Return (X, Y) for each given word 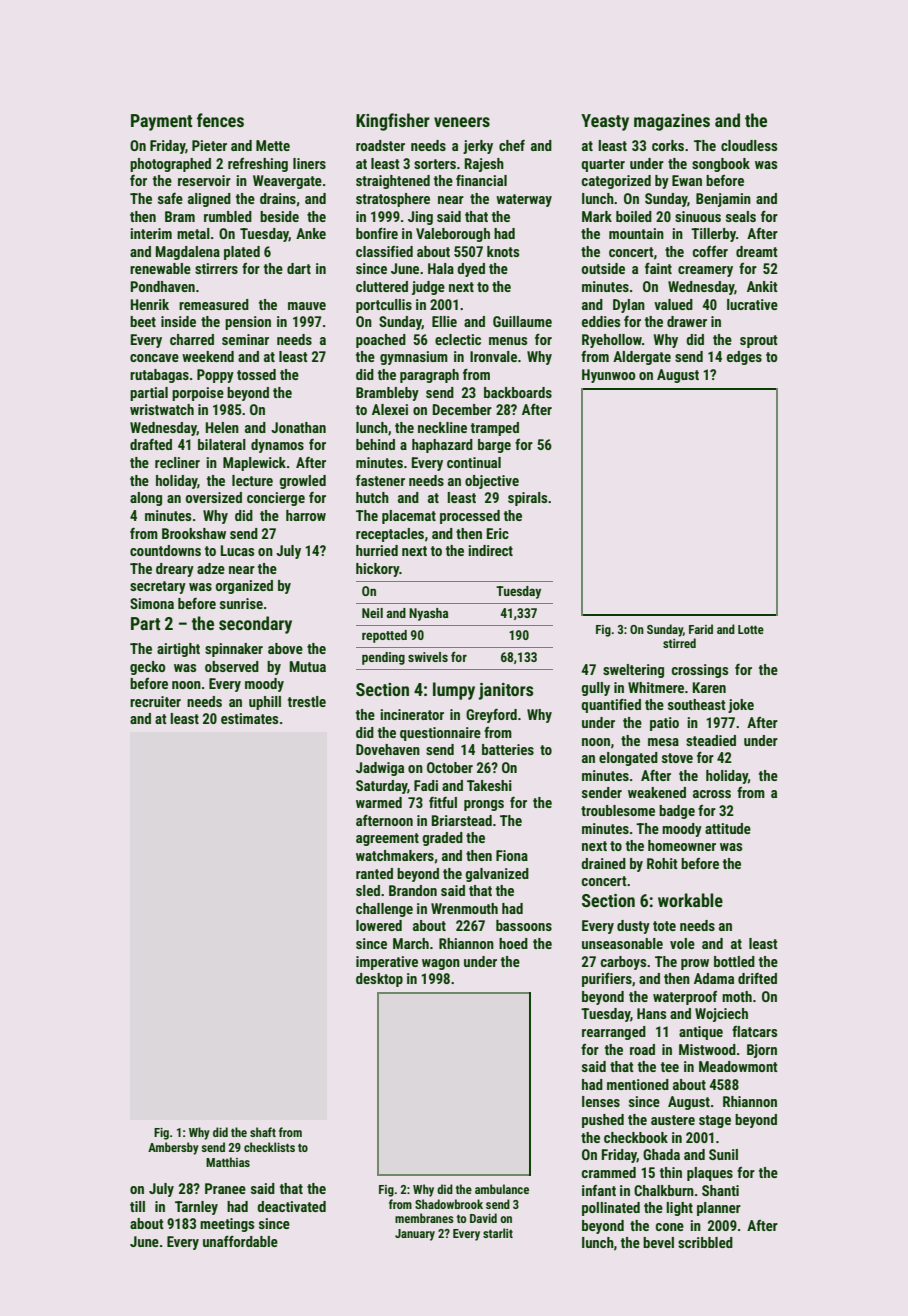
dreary (175, 570)
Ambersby (173, 1148)
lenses (601, 1101)
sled (368, 890)
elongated (628, 759)
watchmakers (395, 855)
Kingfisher (393, 122)
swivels (428, 657)
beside (279, 216)
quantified (611, 705)
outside (603, 268)
